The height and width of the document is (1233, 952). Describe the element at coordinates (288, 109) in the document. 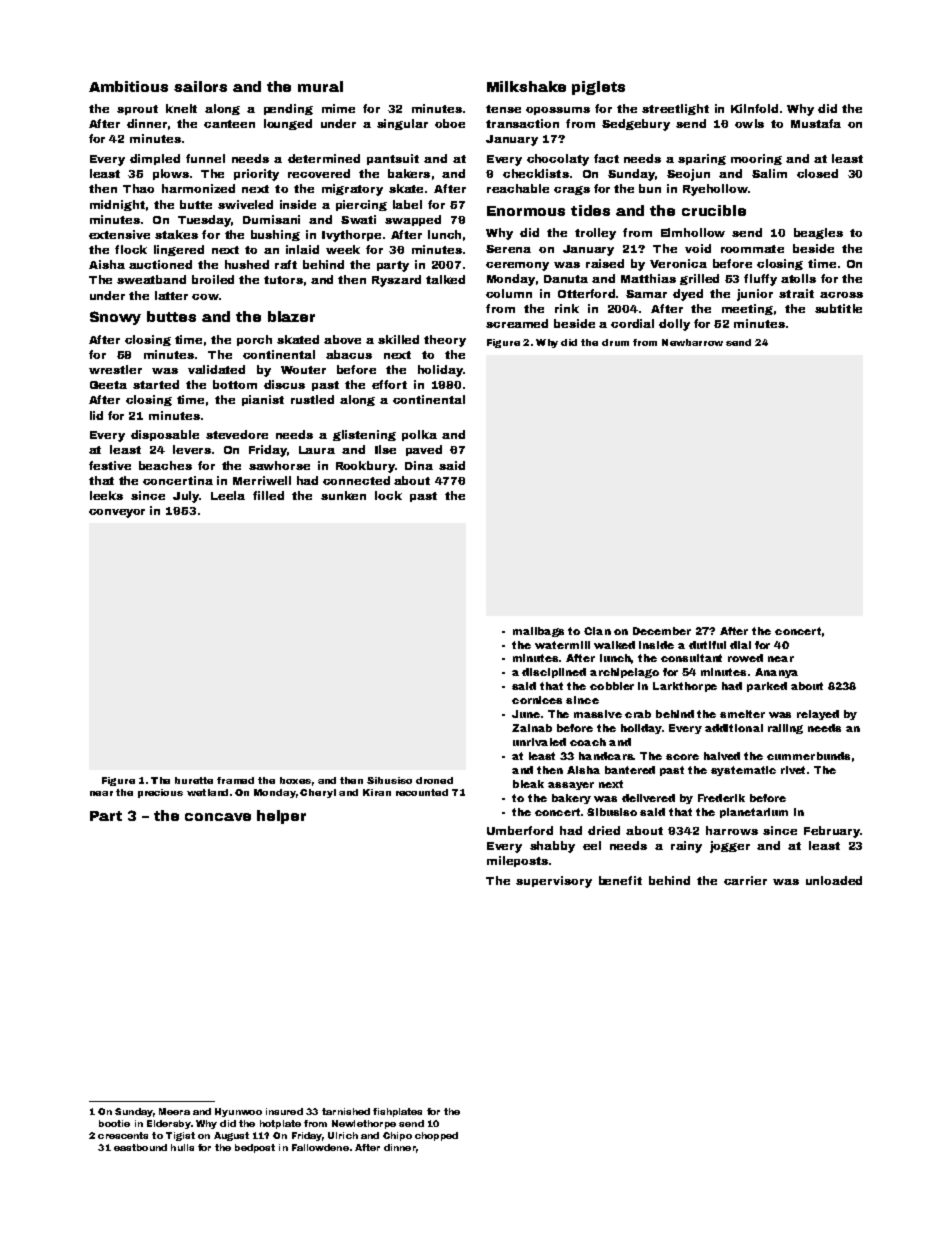

I see `pending` at that location.
